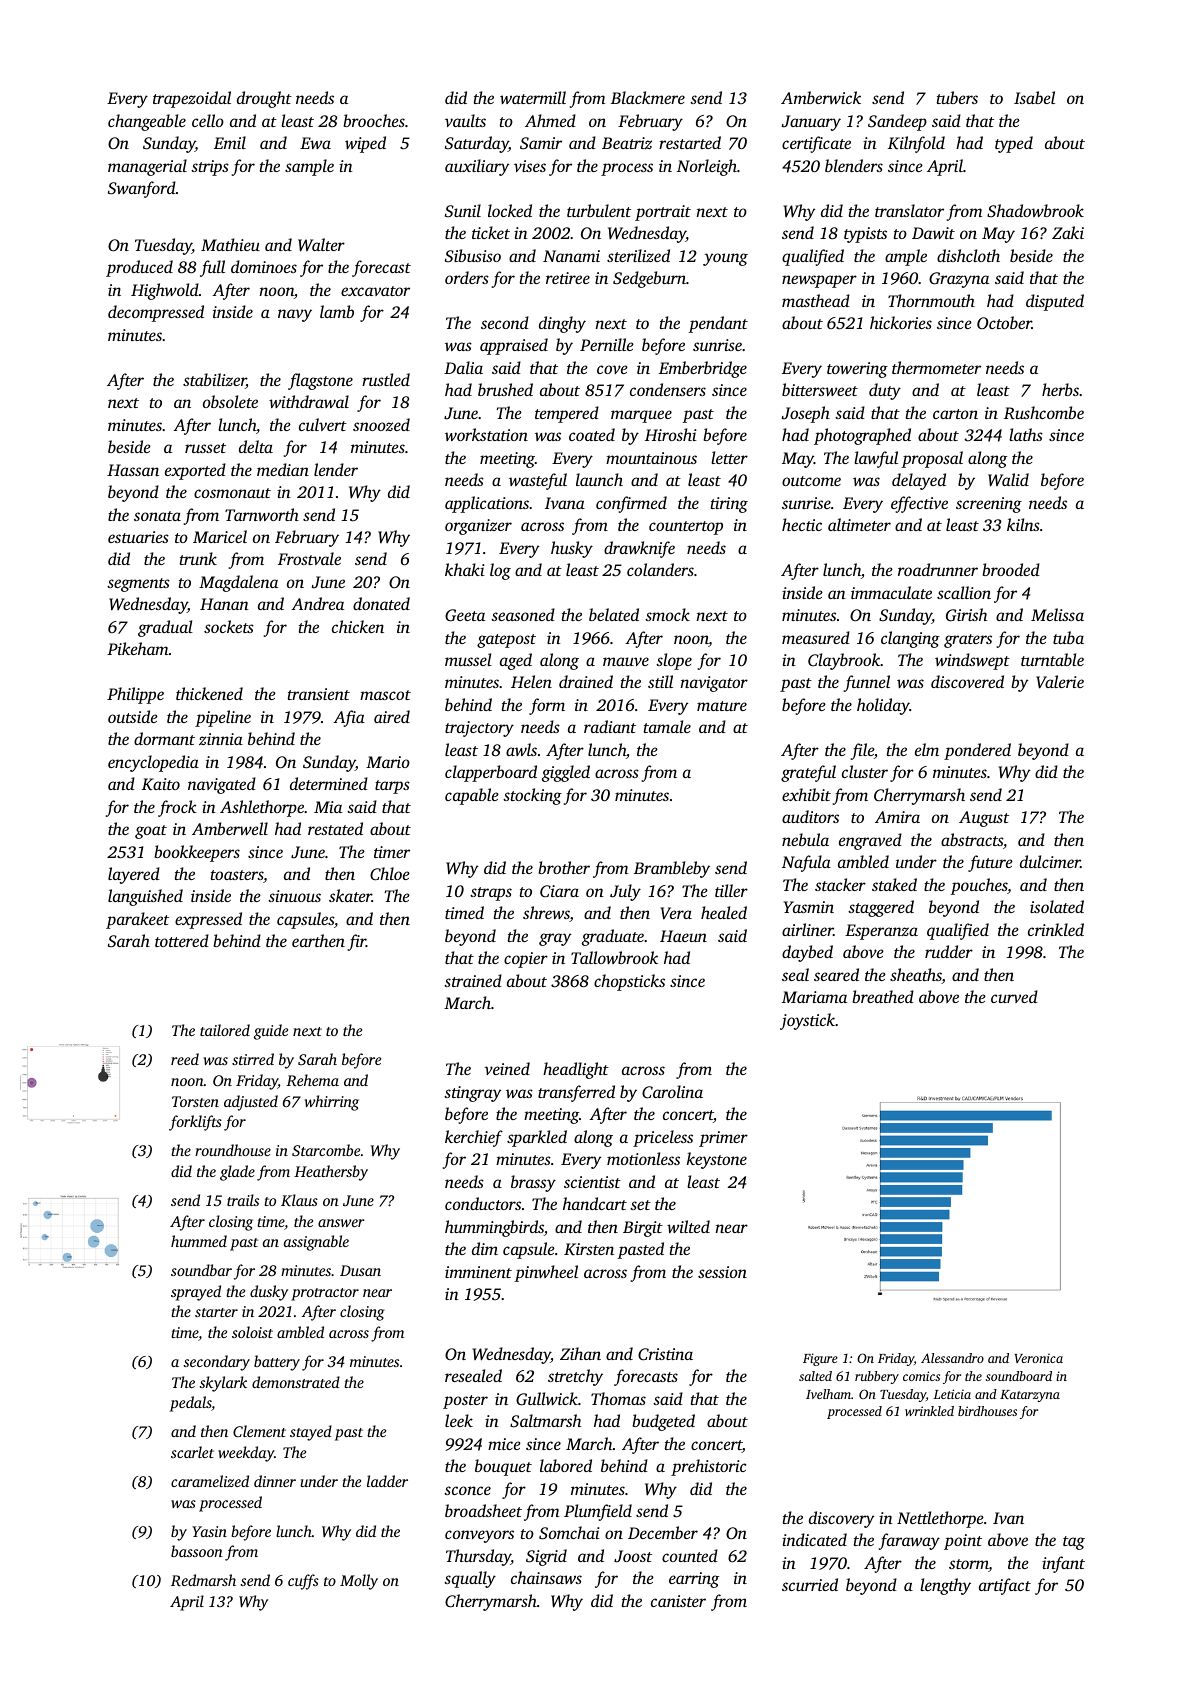 This page has height=1686, width=1192. What do you see at coordinates (972, 661) in the page?
I see `windswept` at bounding box center [972, 661].
